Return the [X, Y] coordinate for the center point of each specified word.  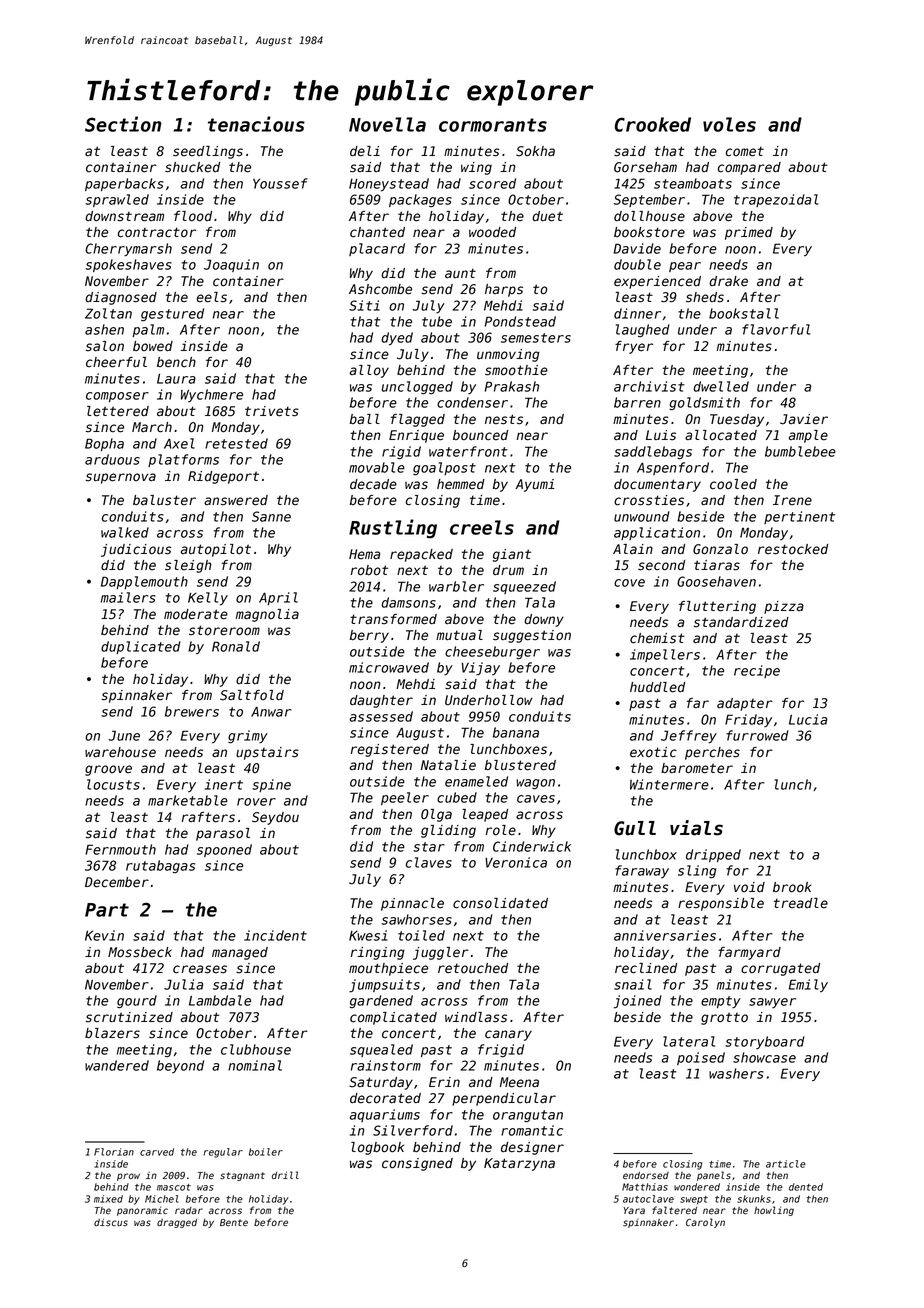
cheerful [116, 362]
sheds [705, 297]
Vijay [481, 669]
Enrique [416, 436]
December [117, 882]
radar [189, 1210]
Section [123, 124]
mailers [128, 597]
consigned [417, 1164]
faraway [642, 871]
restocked [793, 549]
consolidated [500, 903]
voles [729, 124]
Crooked [653, 124]
